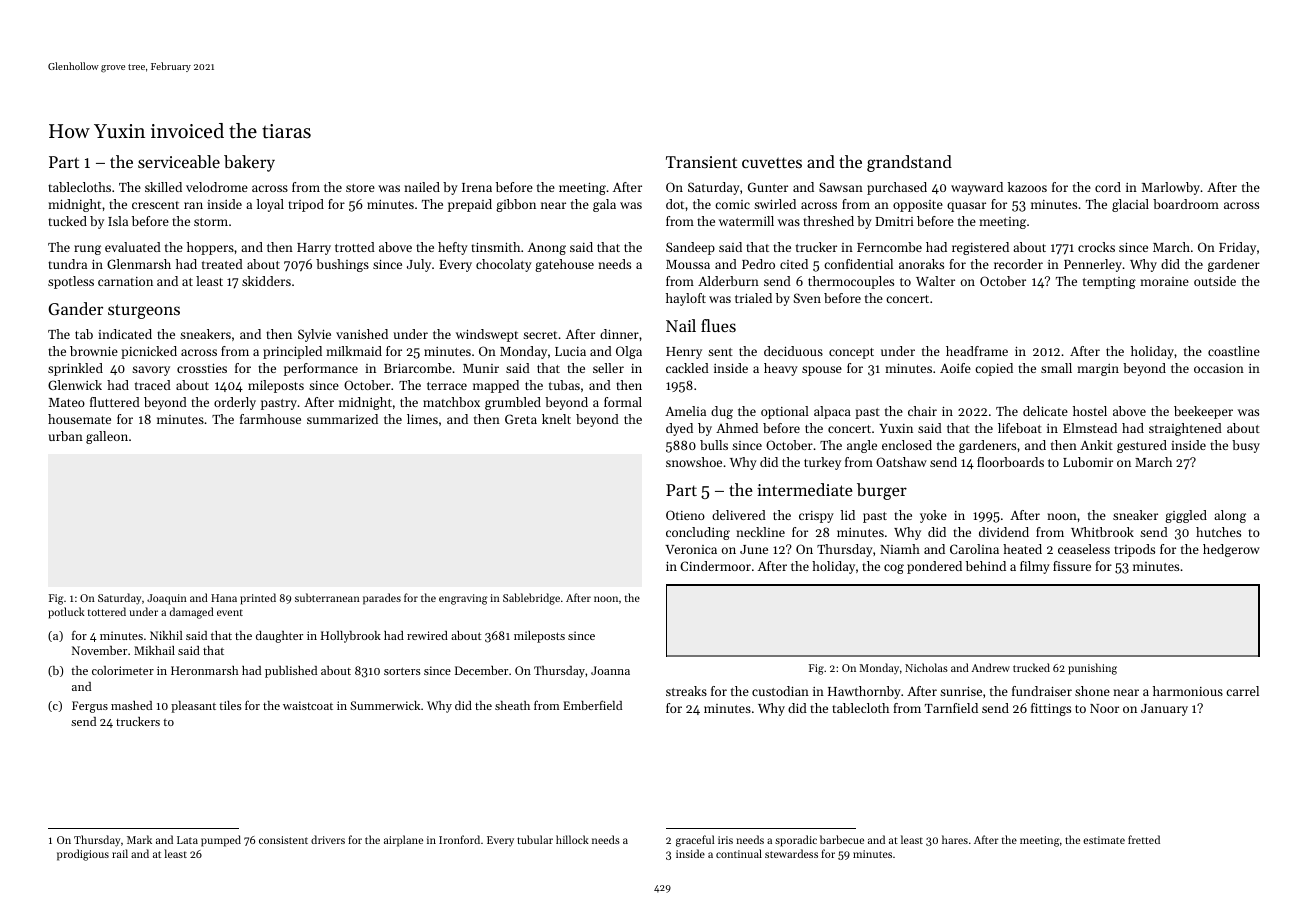 The height and width of the document is (924, 1308). What do you see at coordinates (131, 705) in the document?
I see `mashed` at bounding box center [131, 705].
